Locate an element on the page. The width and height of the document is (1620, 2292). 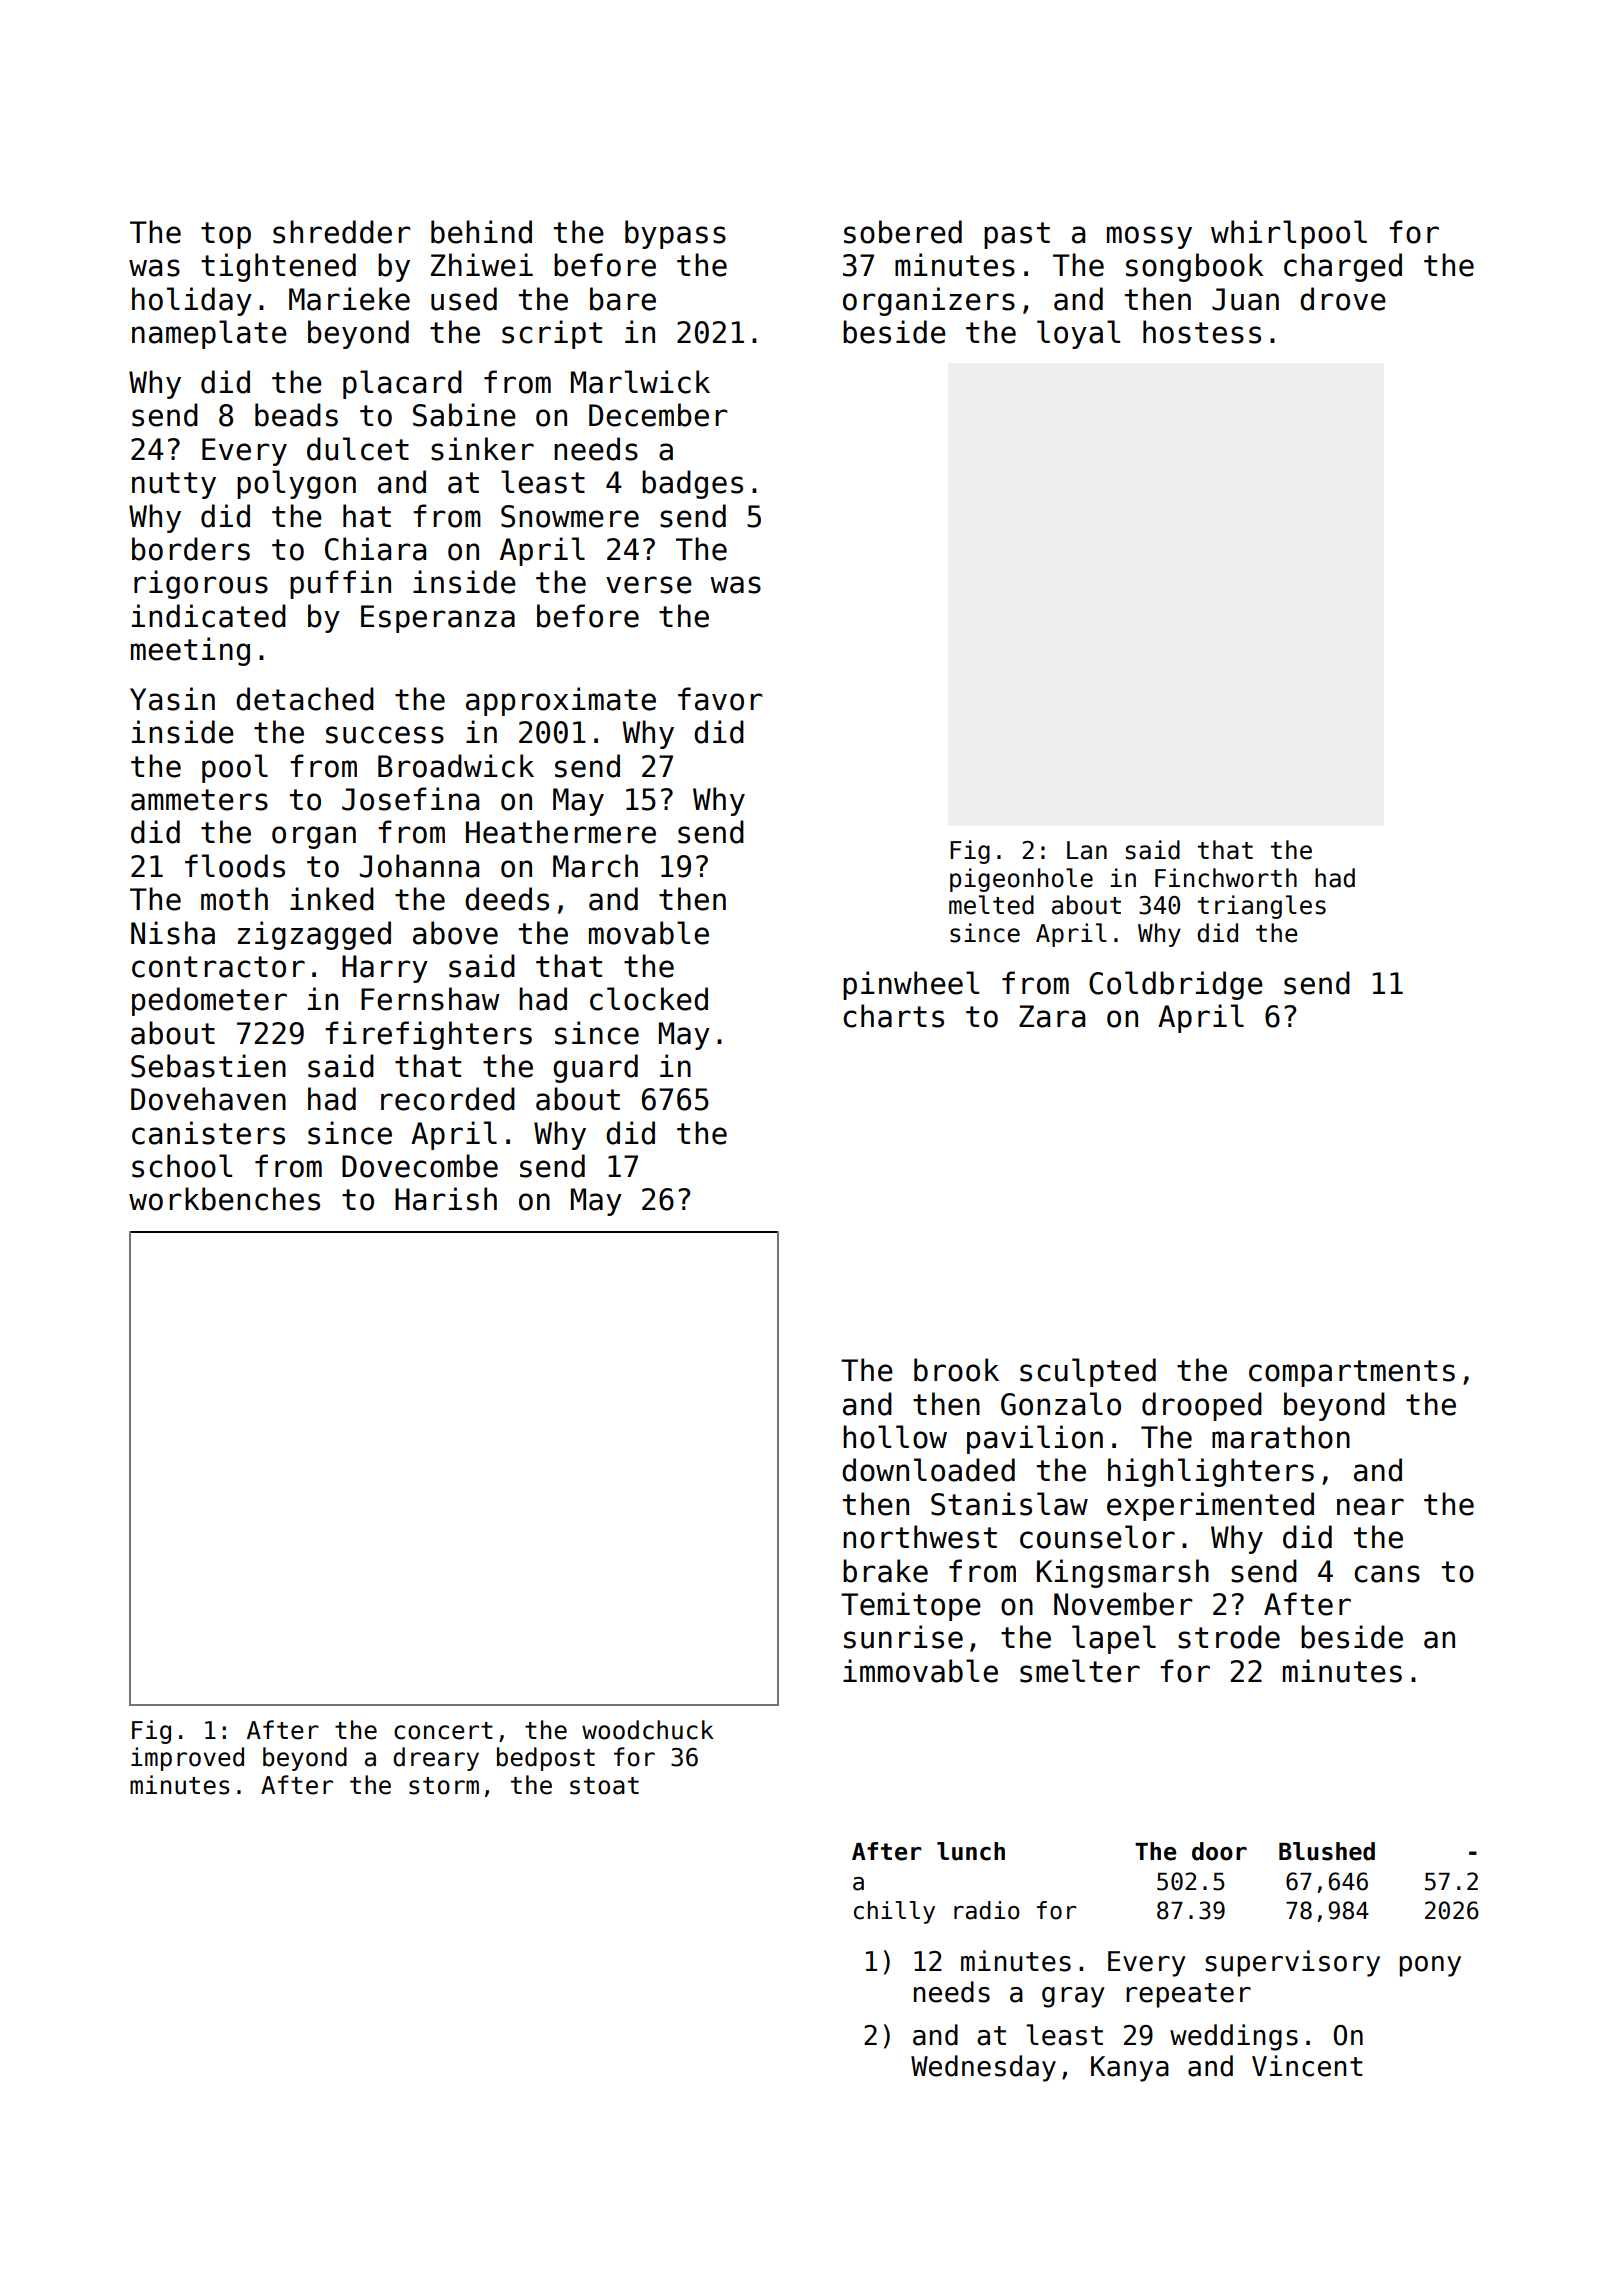
pavilion is located at coordinates (1035, 1439).
